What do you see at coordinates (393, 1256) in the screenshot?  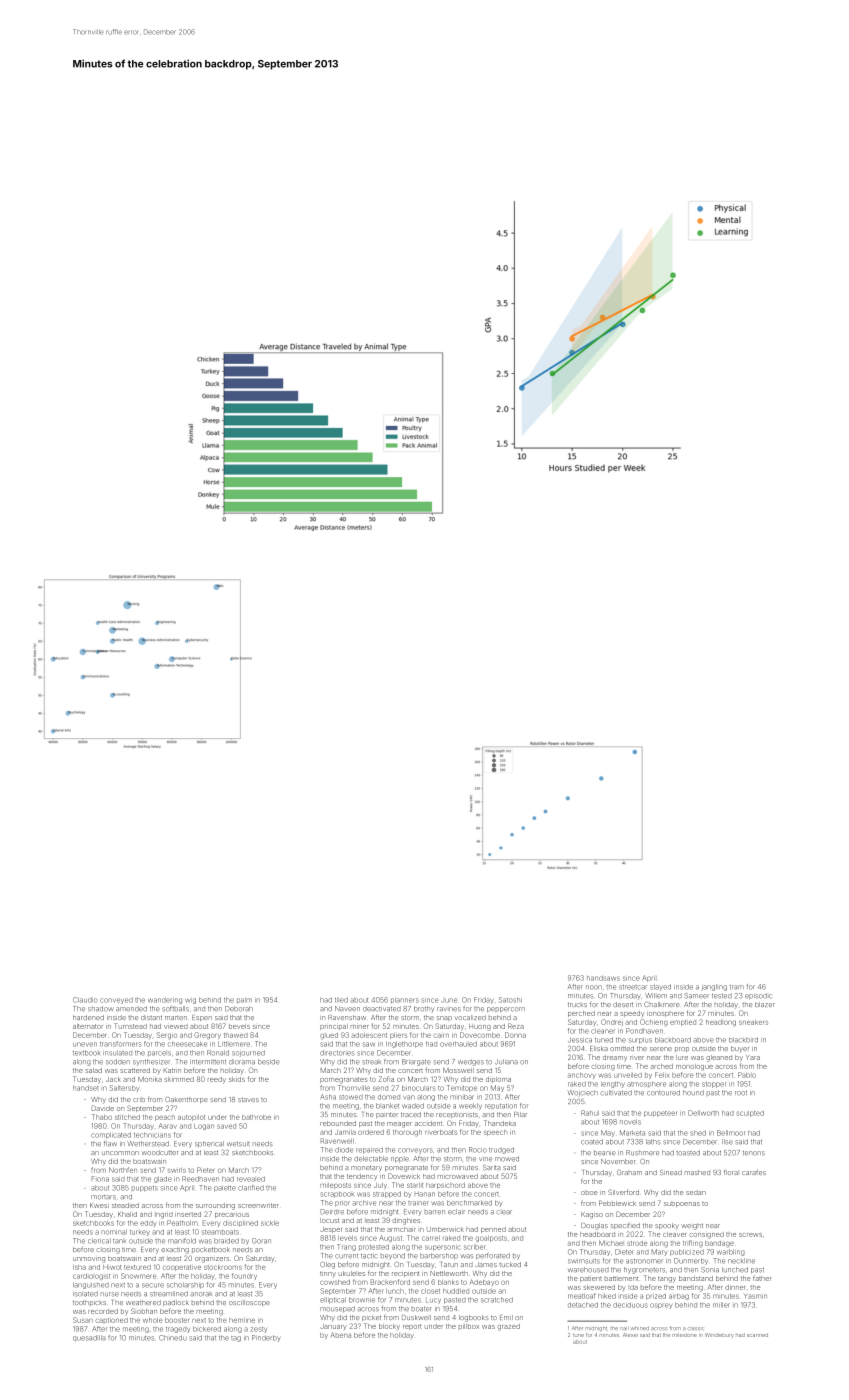 I see `beyond` at bounding box center [393, 1256].
